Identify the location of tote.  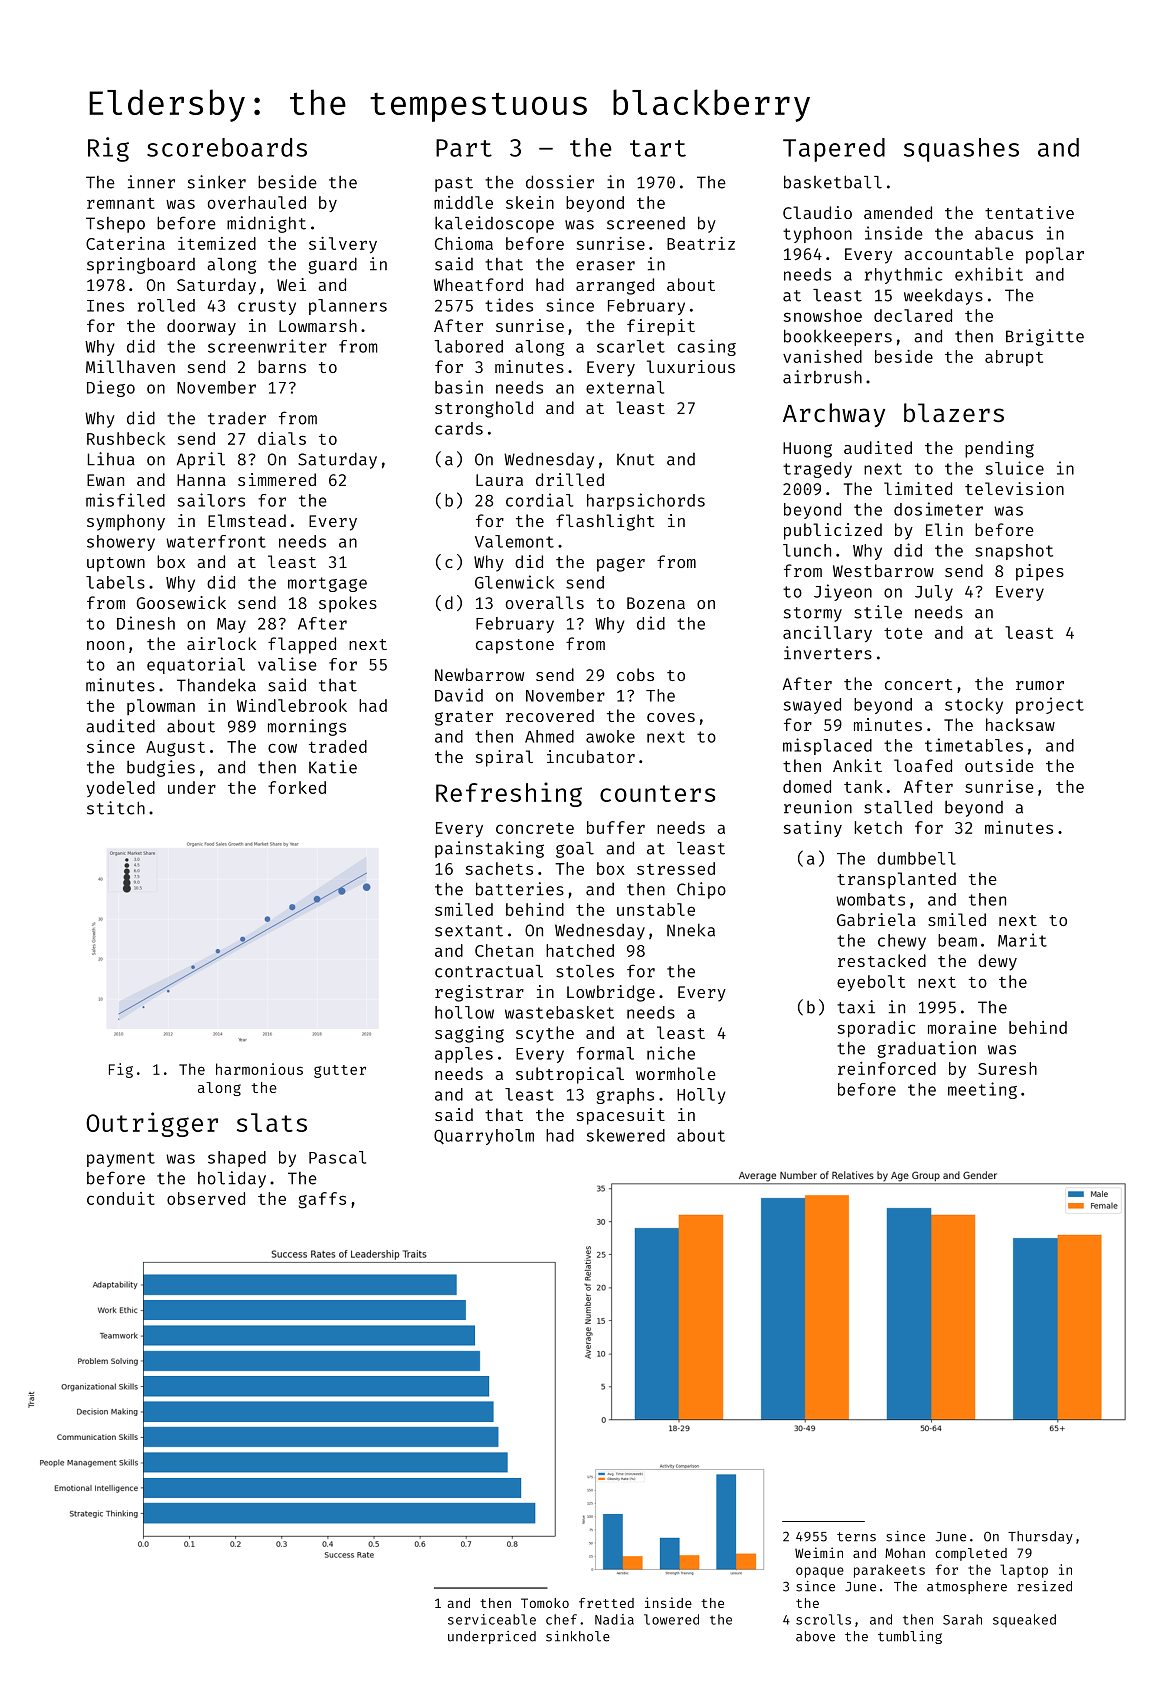
(903, 633).
